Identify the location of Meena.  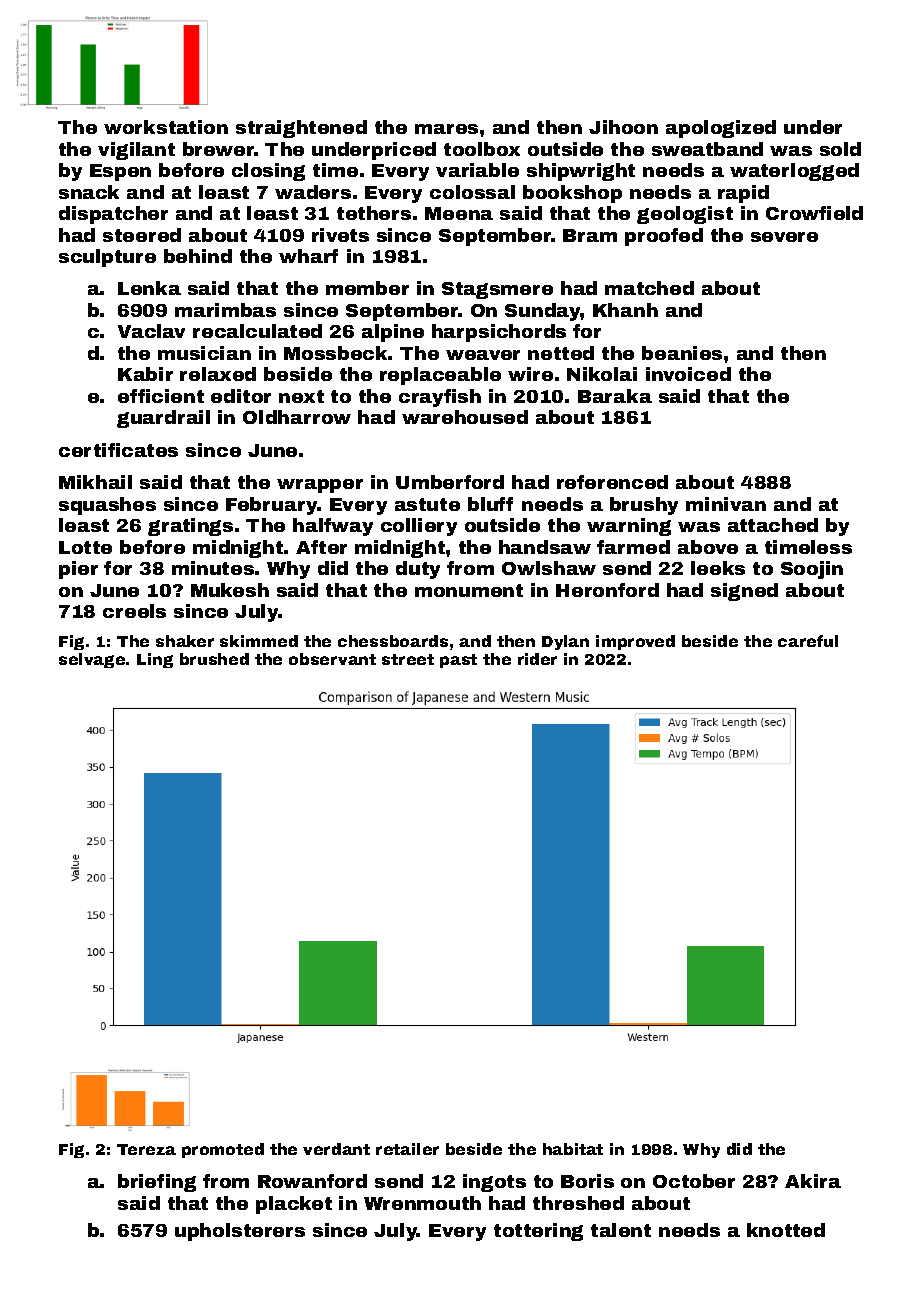
(459, 213).
